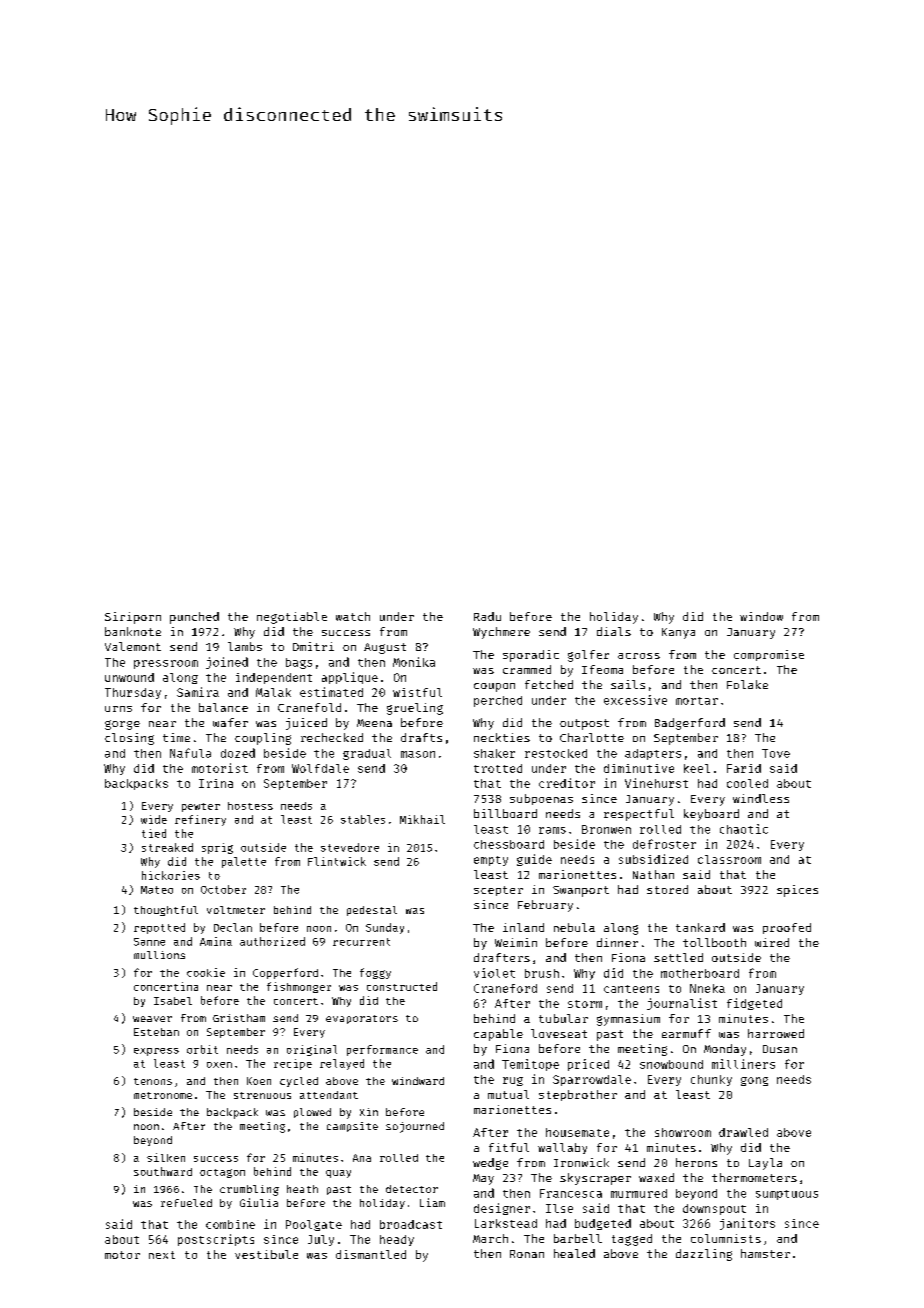  Describe the element at coordinates (239, 1018) in the screenshot. I see `Gristham` at that location.
